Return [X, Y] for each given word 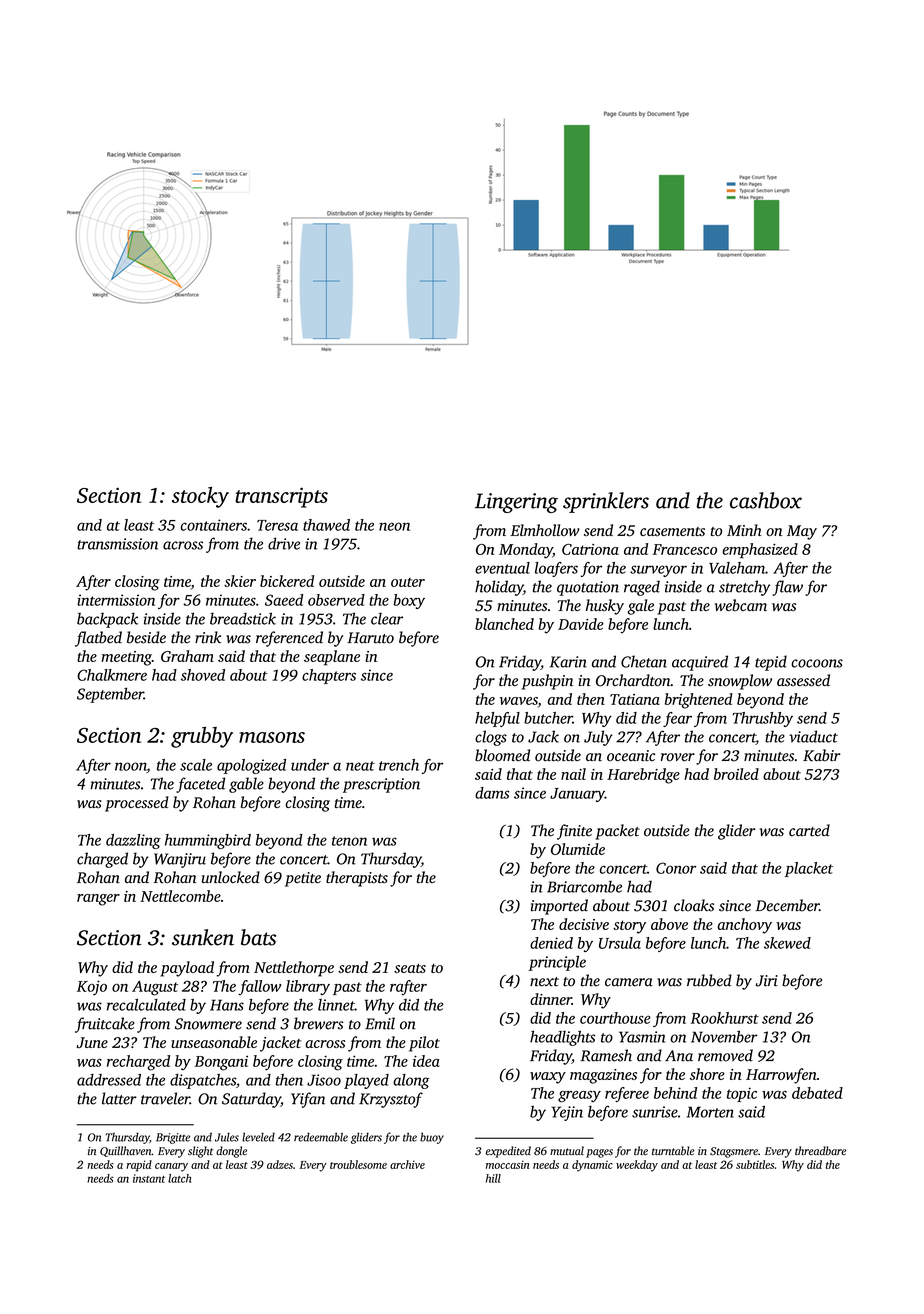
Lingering [516, 503]
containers [213, 525]
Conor [676, 868]
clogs [491, 738]
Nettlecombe [180, 896]
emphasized [760, 550]
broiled [736, 774]
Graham [187, 656]
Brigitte [173, 1138]
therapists [357, 879]
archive [407, 1164]
